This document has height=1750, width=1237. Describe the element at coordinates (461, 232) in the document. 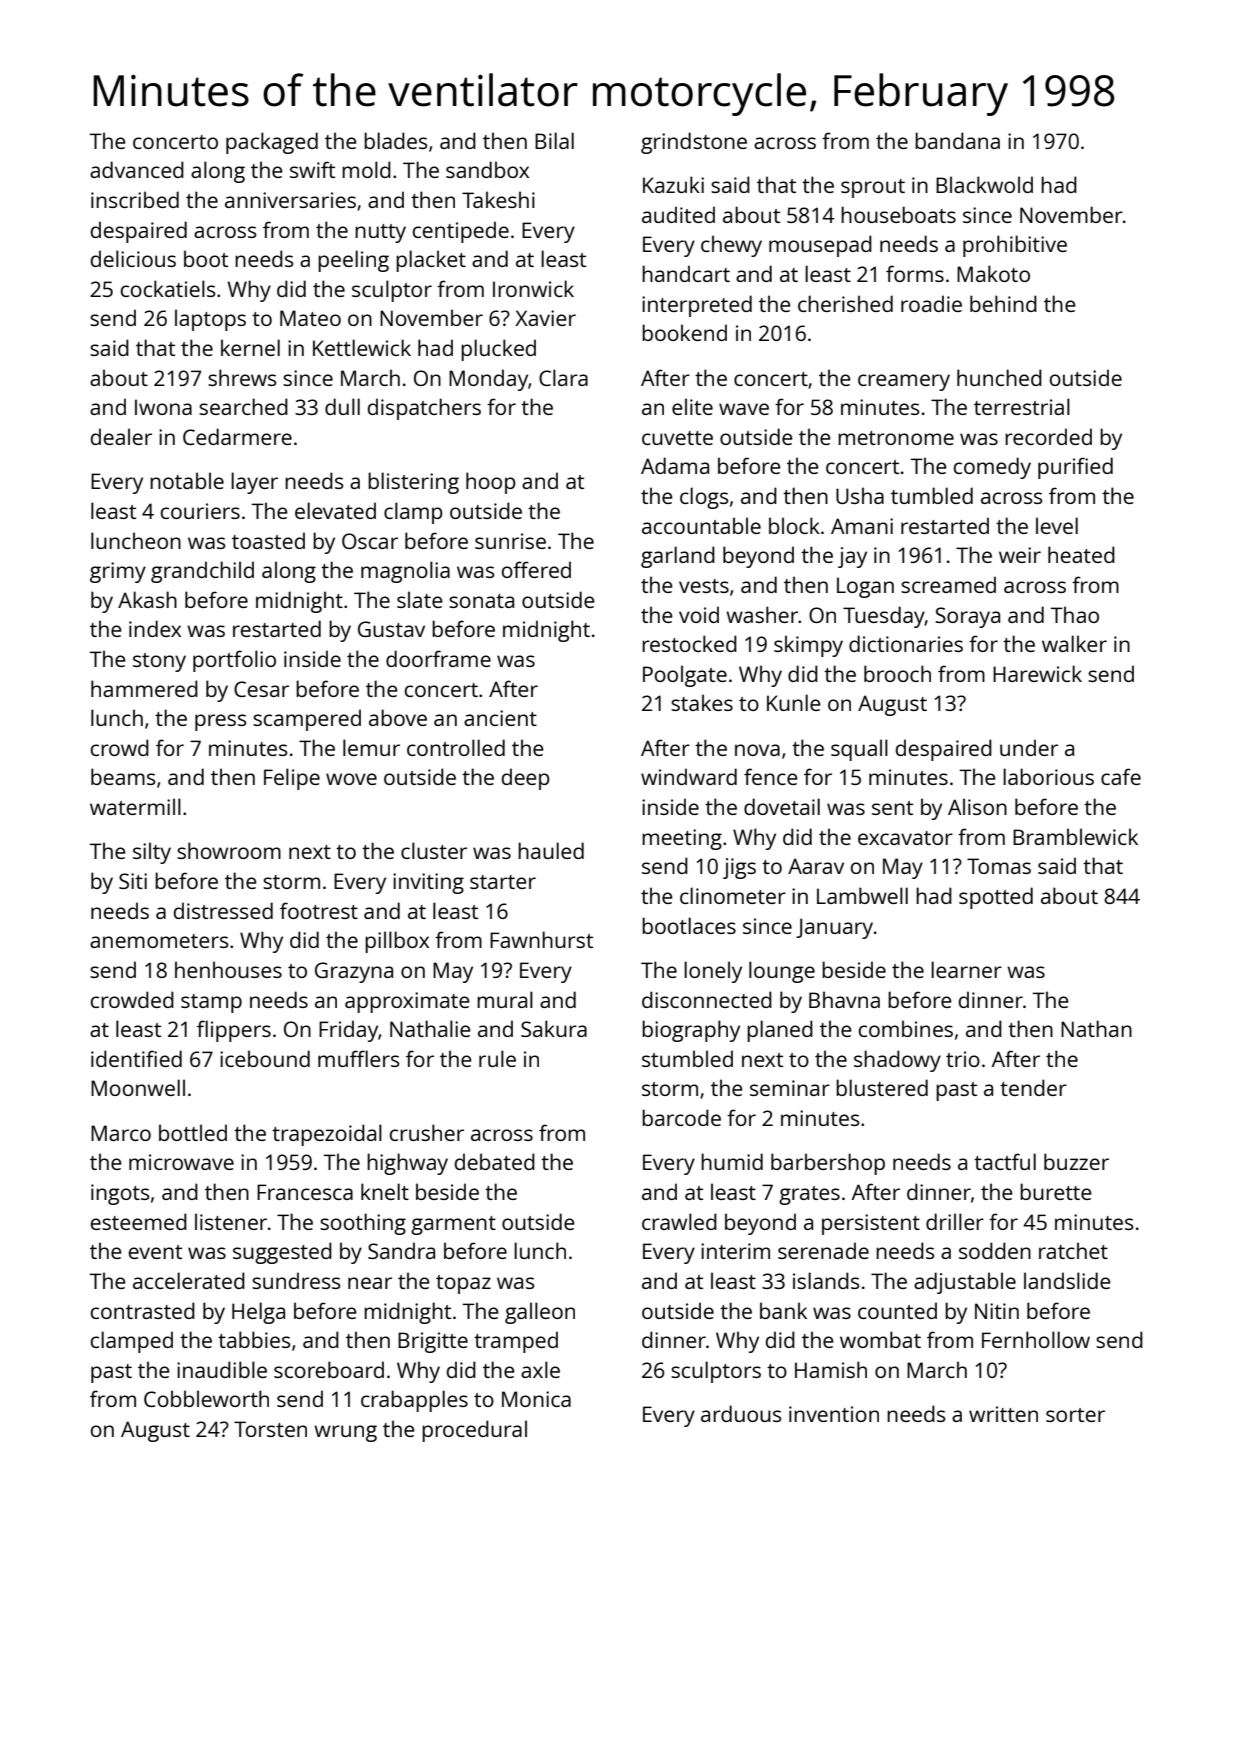

I see `centipede` at that location.
